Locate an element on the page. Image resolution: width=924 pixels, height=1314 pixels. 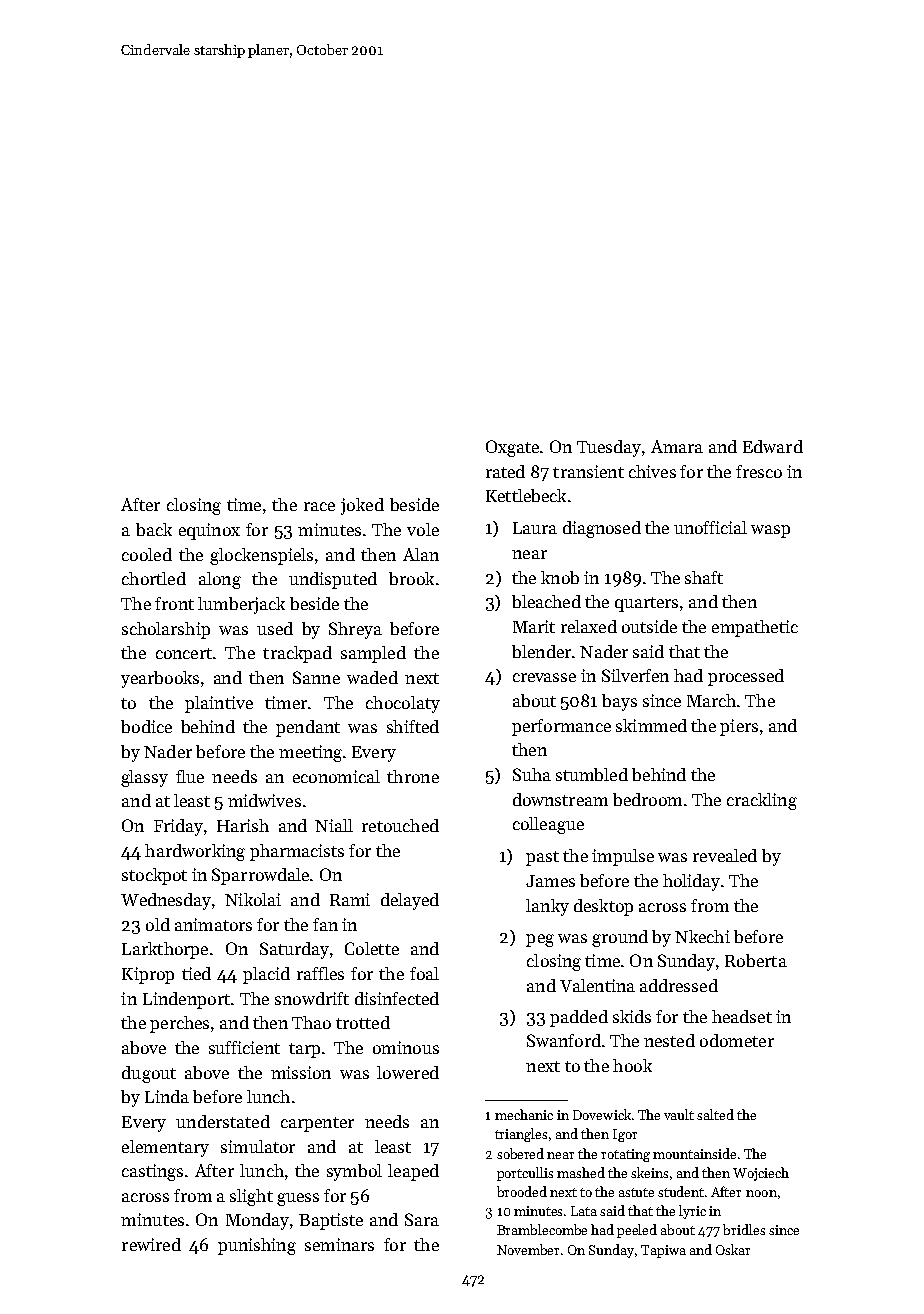
race is located at coordinates (319, 506).
